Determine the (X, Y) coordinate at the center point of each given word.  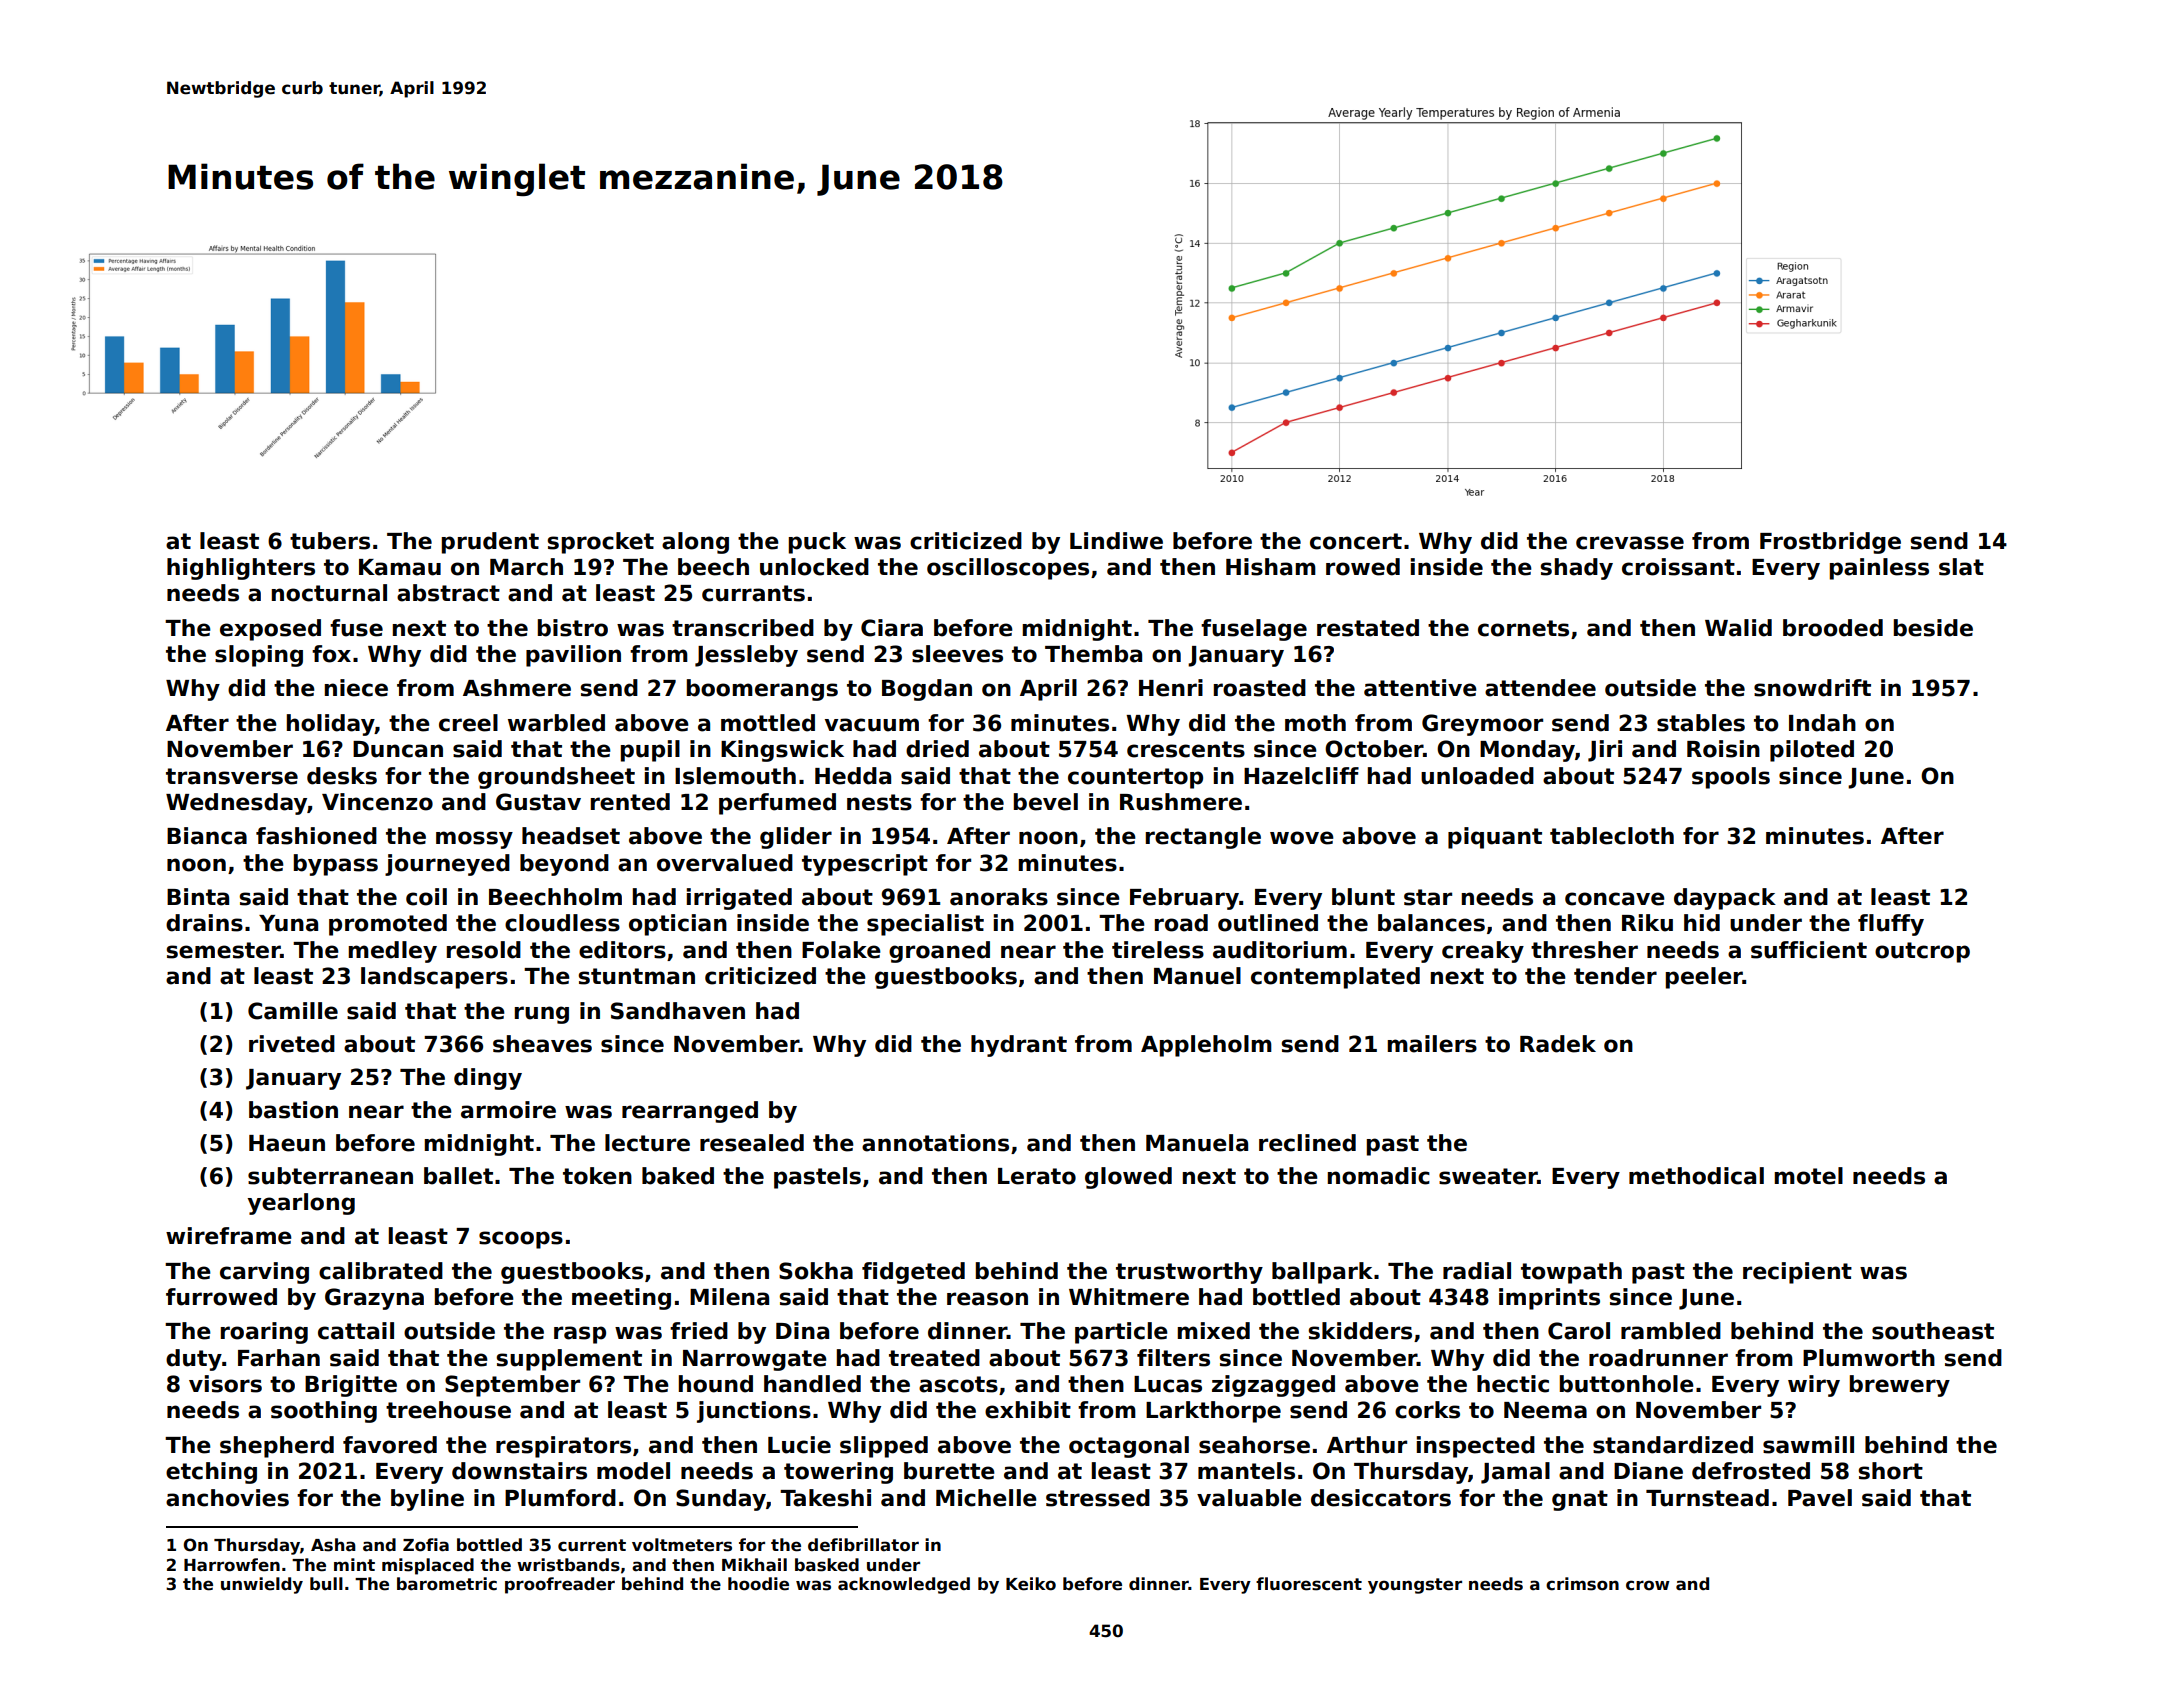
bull (326, 1584)
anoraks (999, 897)
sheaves (542, 1044)
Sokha (816, 1271)
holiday (331, 725)
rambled (1671, 1331)
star (1428, 897)
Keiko (1031, 1584)
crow (1648, 1585)
